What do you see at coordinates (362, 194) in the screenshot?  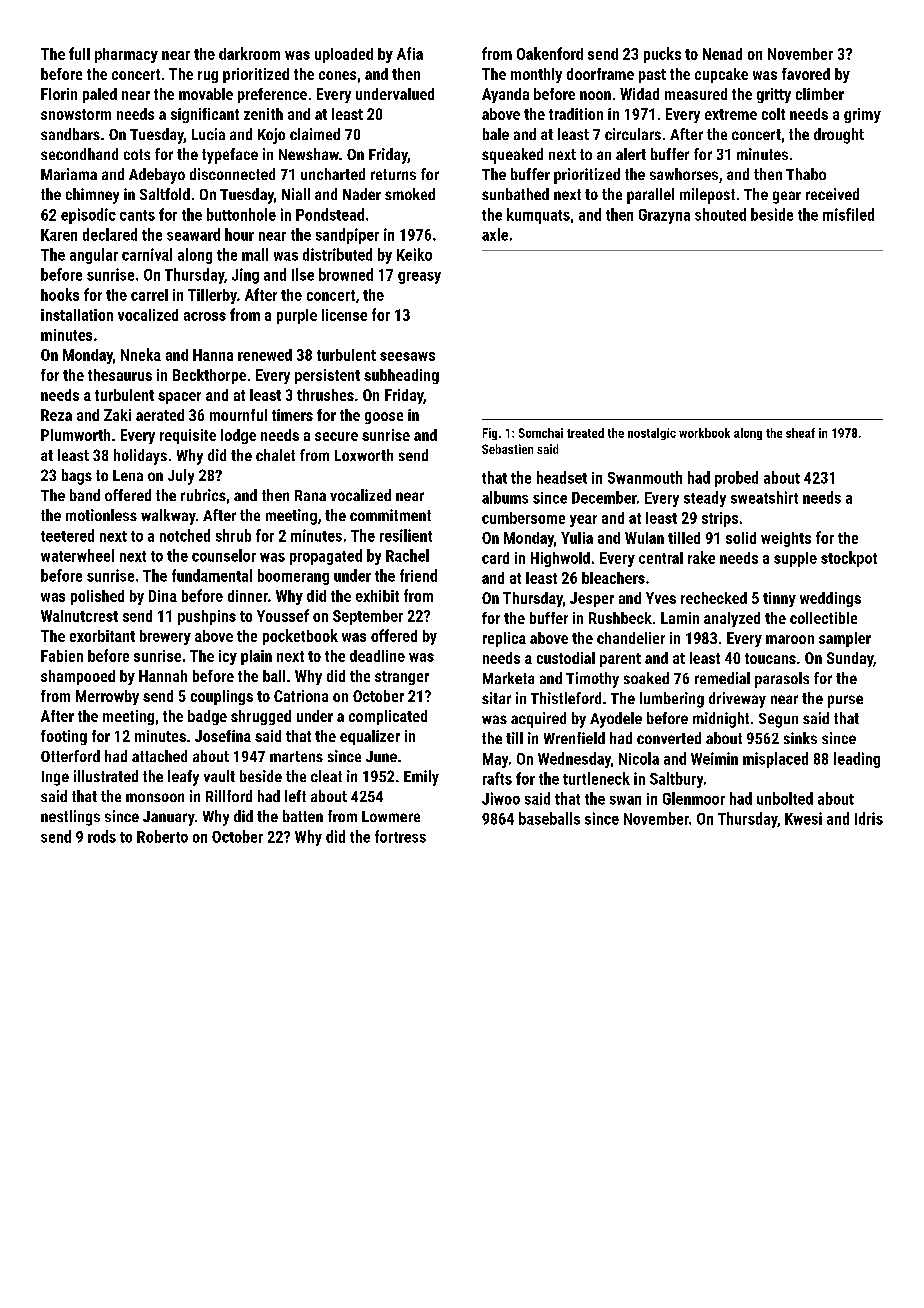 I see `Nader` at bounding box center [362, 194].
